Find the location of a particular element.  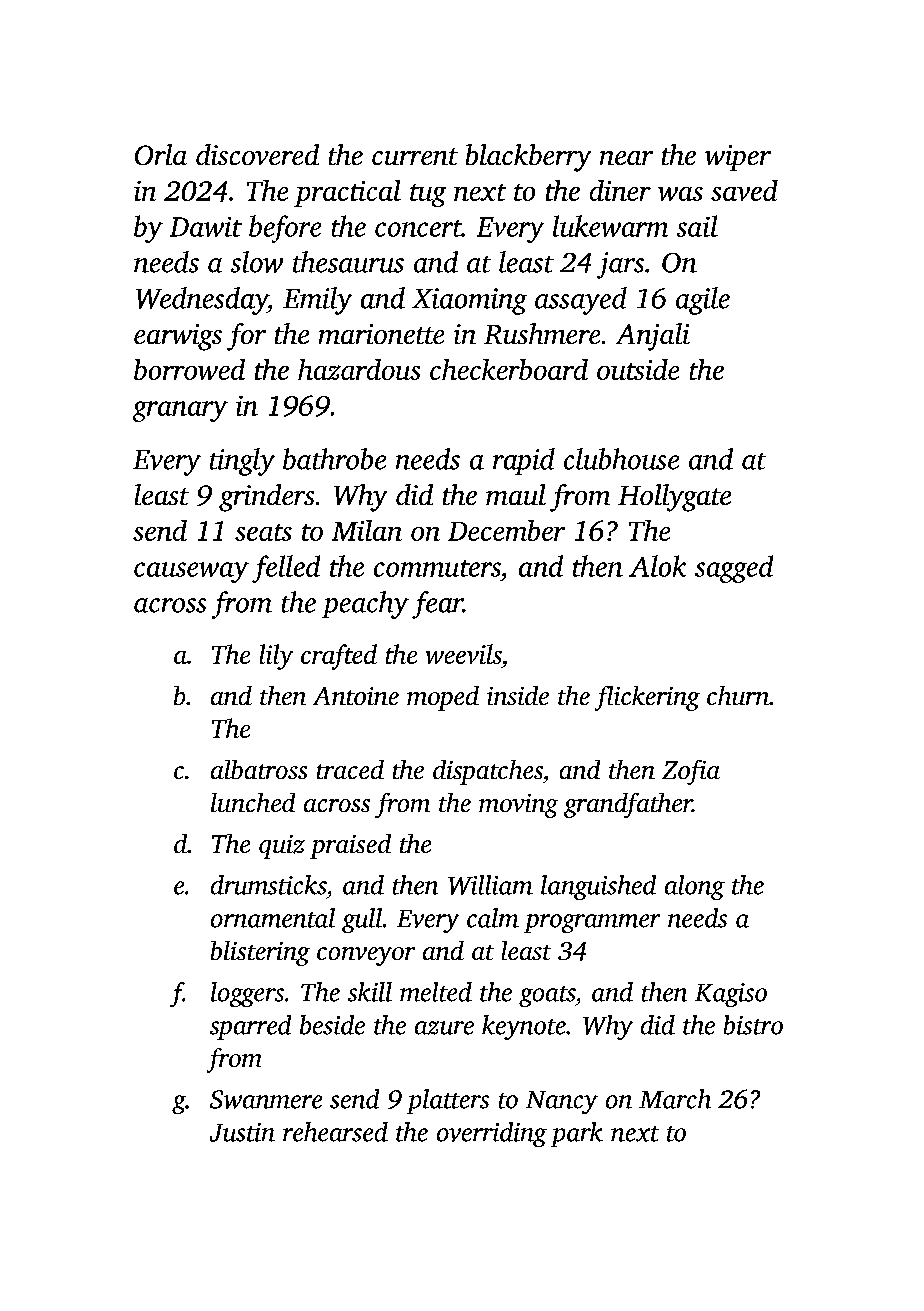

grinders is located at coordinates (266, 498).
